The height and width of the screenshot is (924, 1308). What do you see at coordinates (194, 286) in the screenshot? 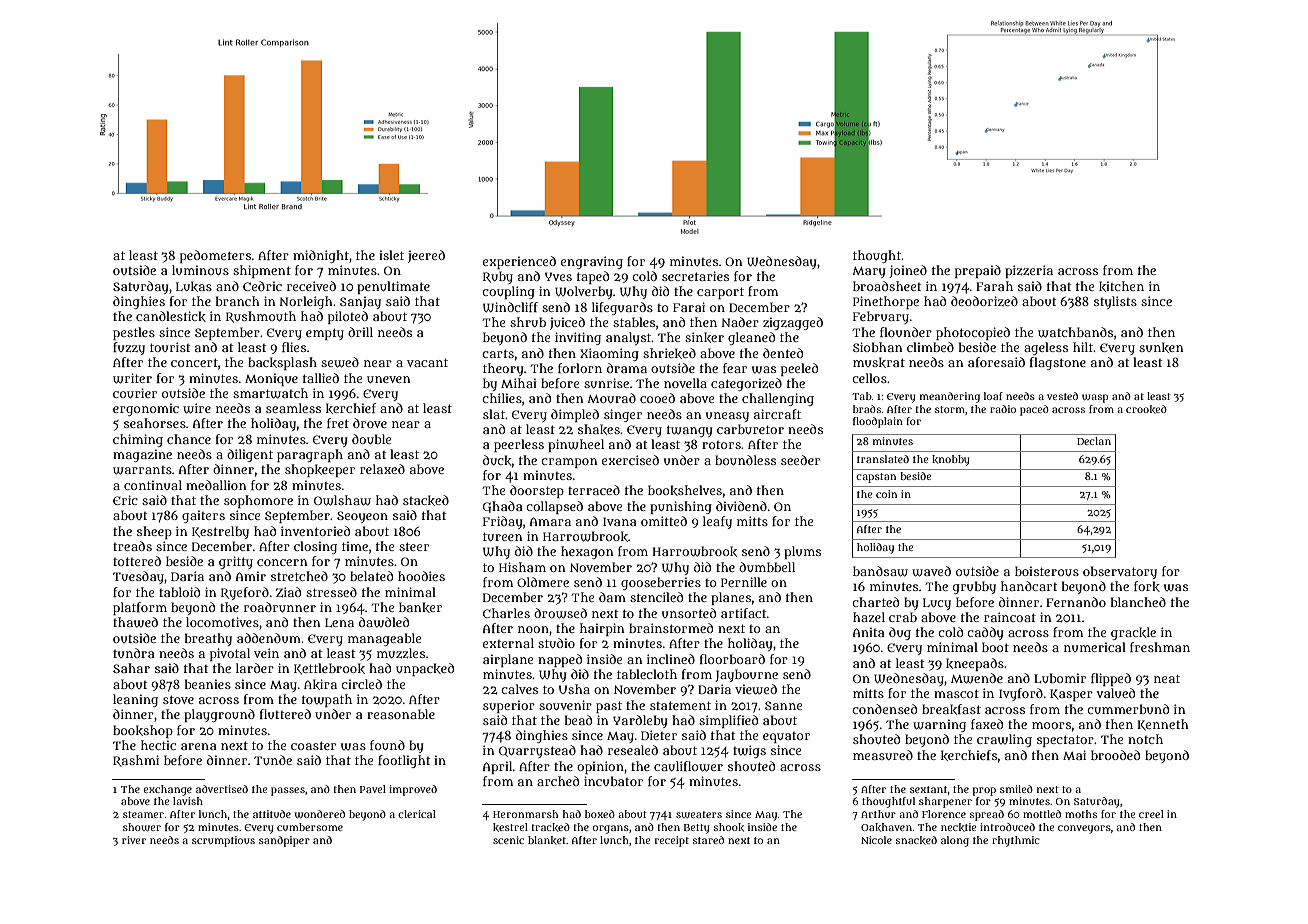
I see `Lukas` at bounding box center [194, 286].
